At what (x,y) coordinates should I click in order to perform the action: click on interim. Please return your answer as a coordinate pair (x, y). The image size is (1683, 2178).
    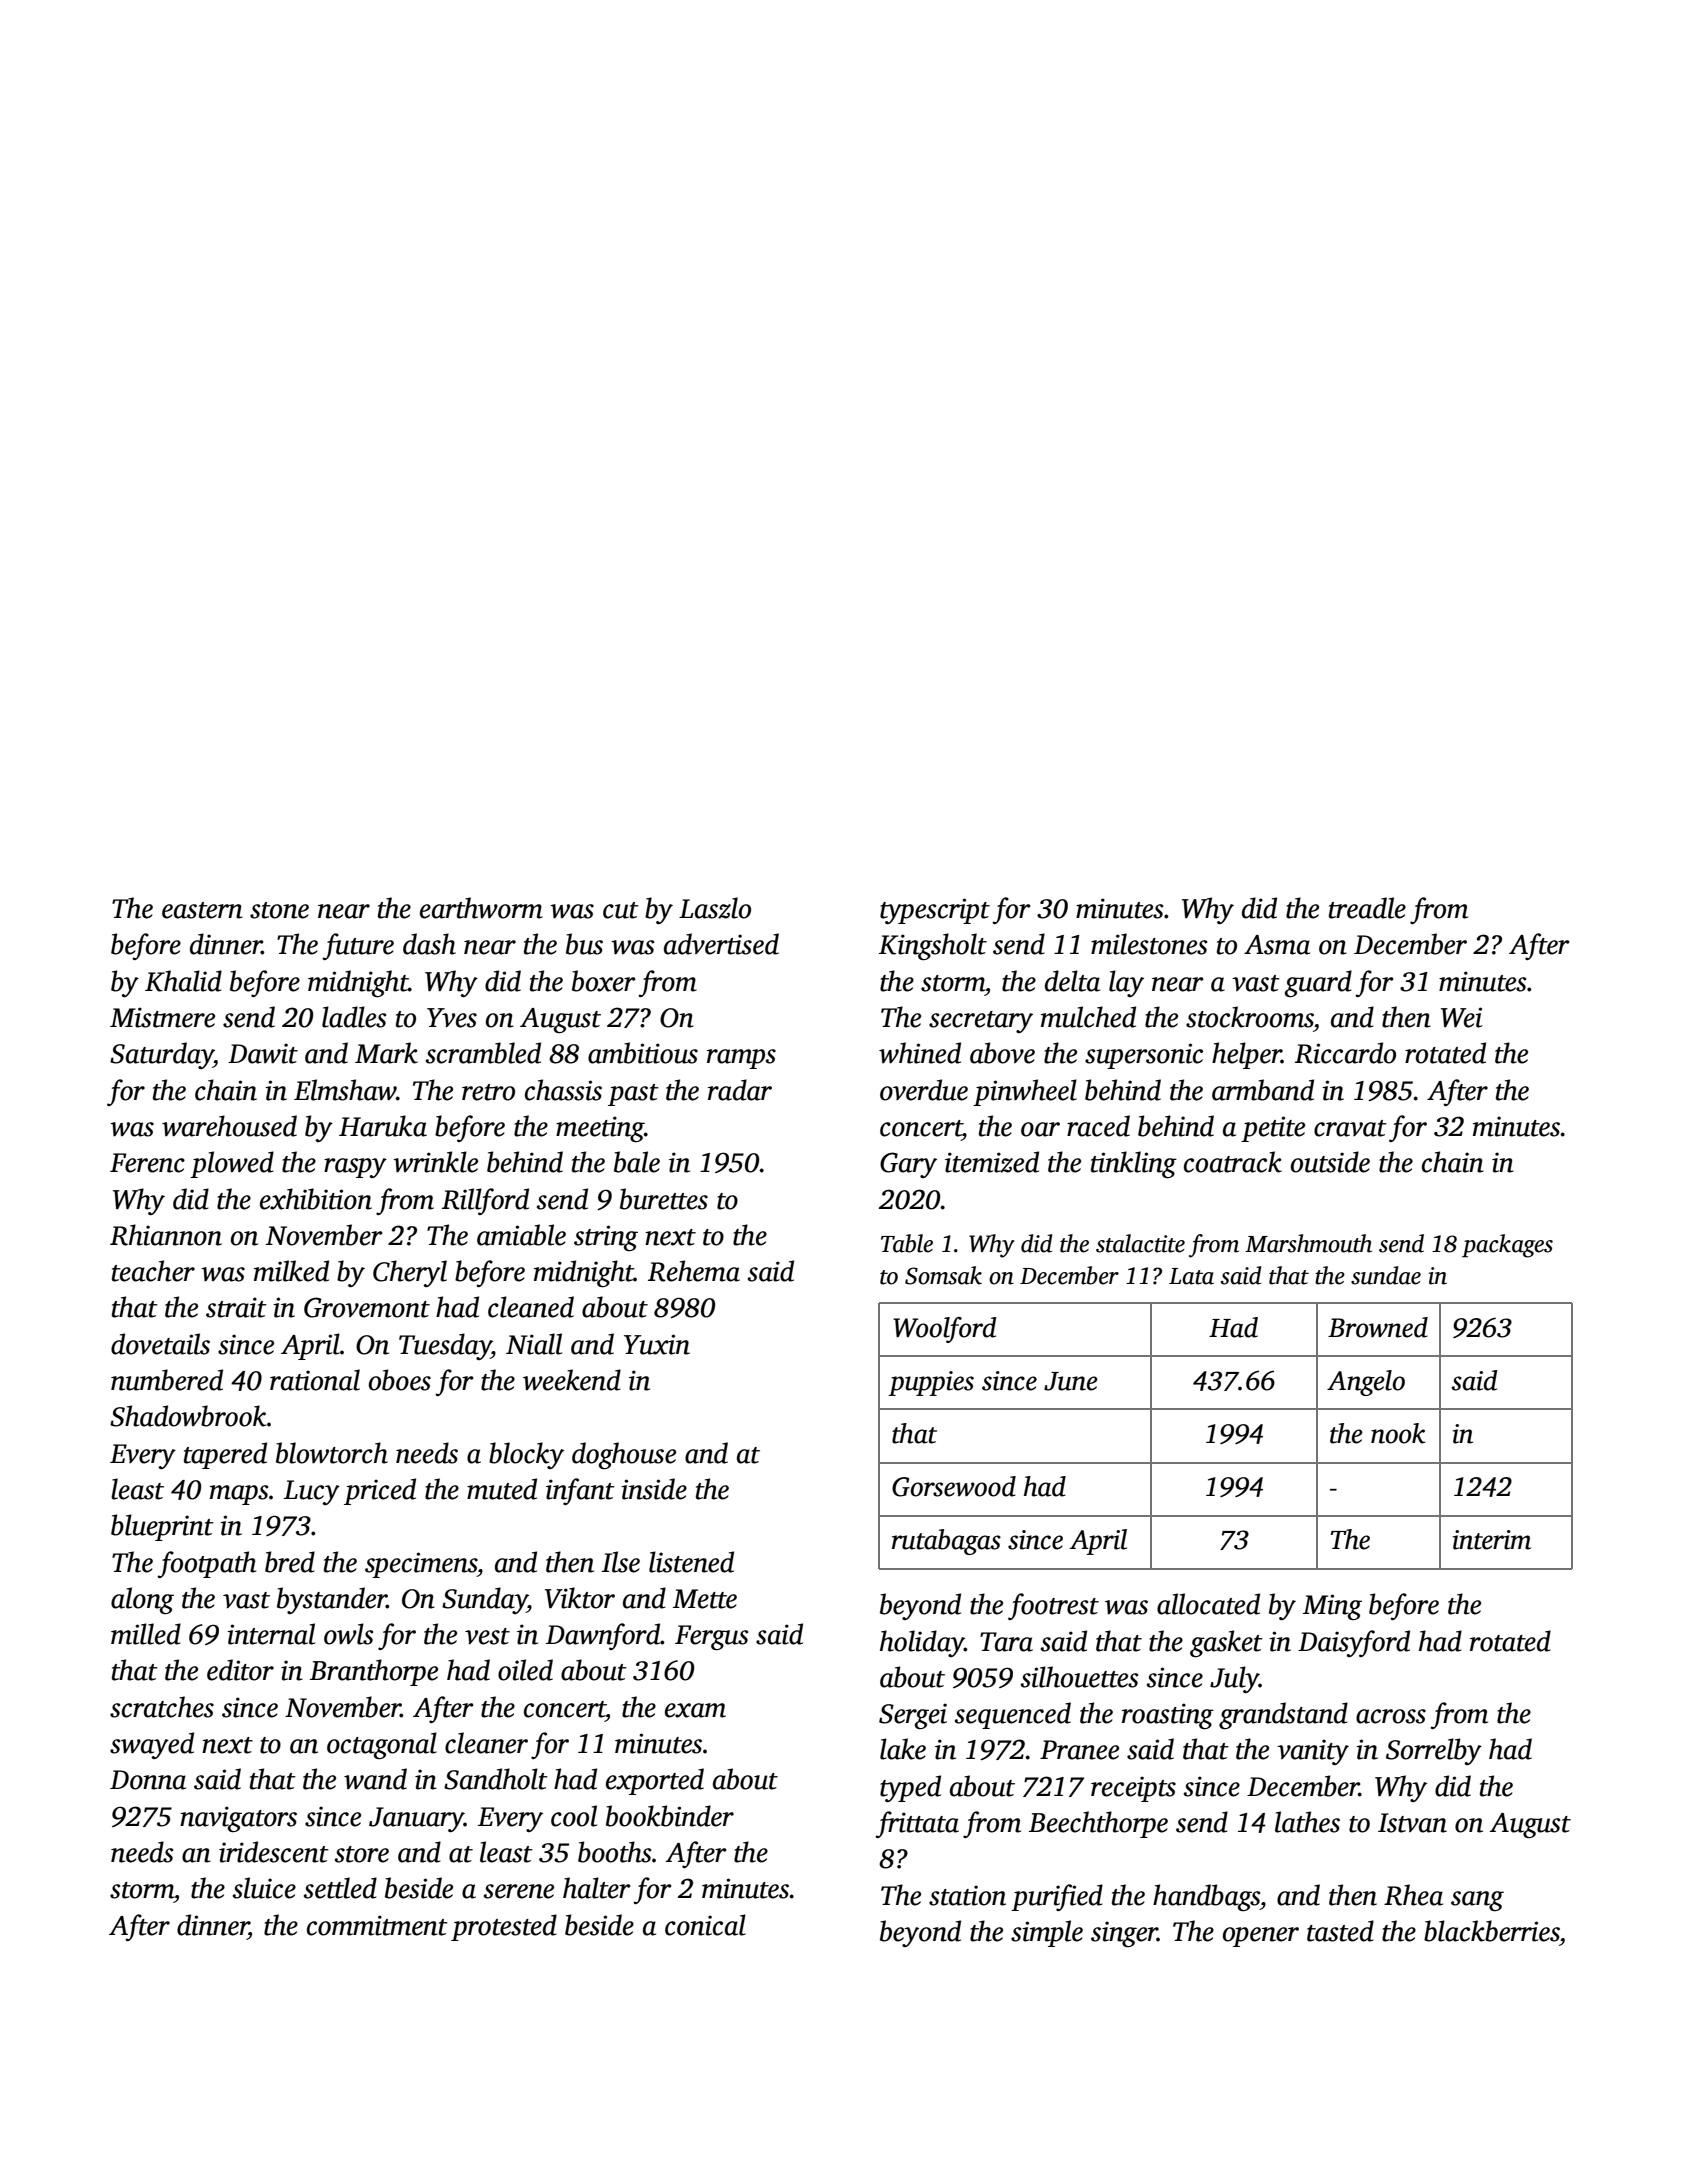
    Looking at the image, I should click on (1492, 1540).
